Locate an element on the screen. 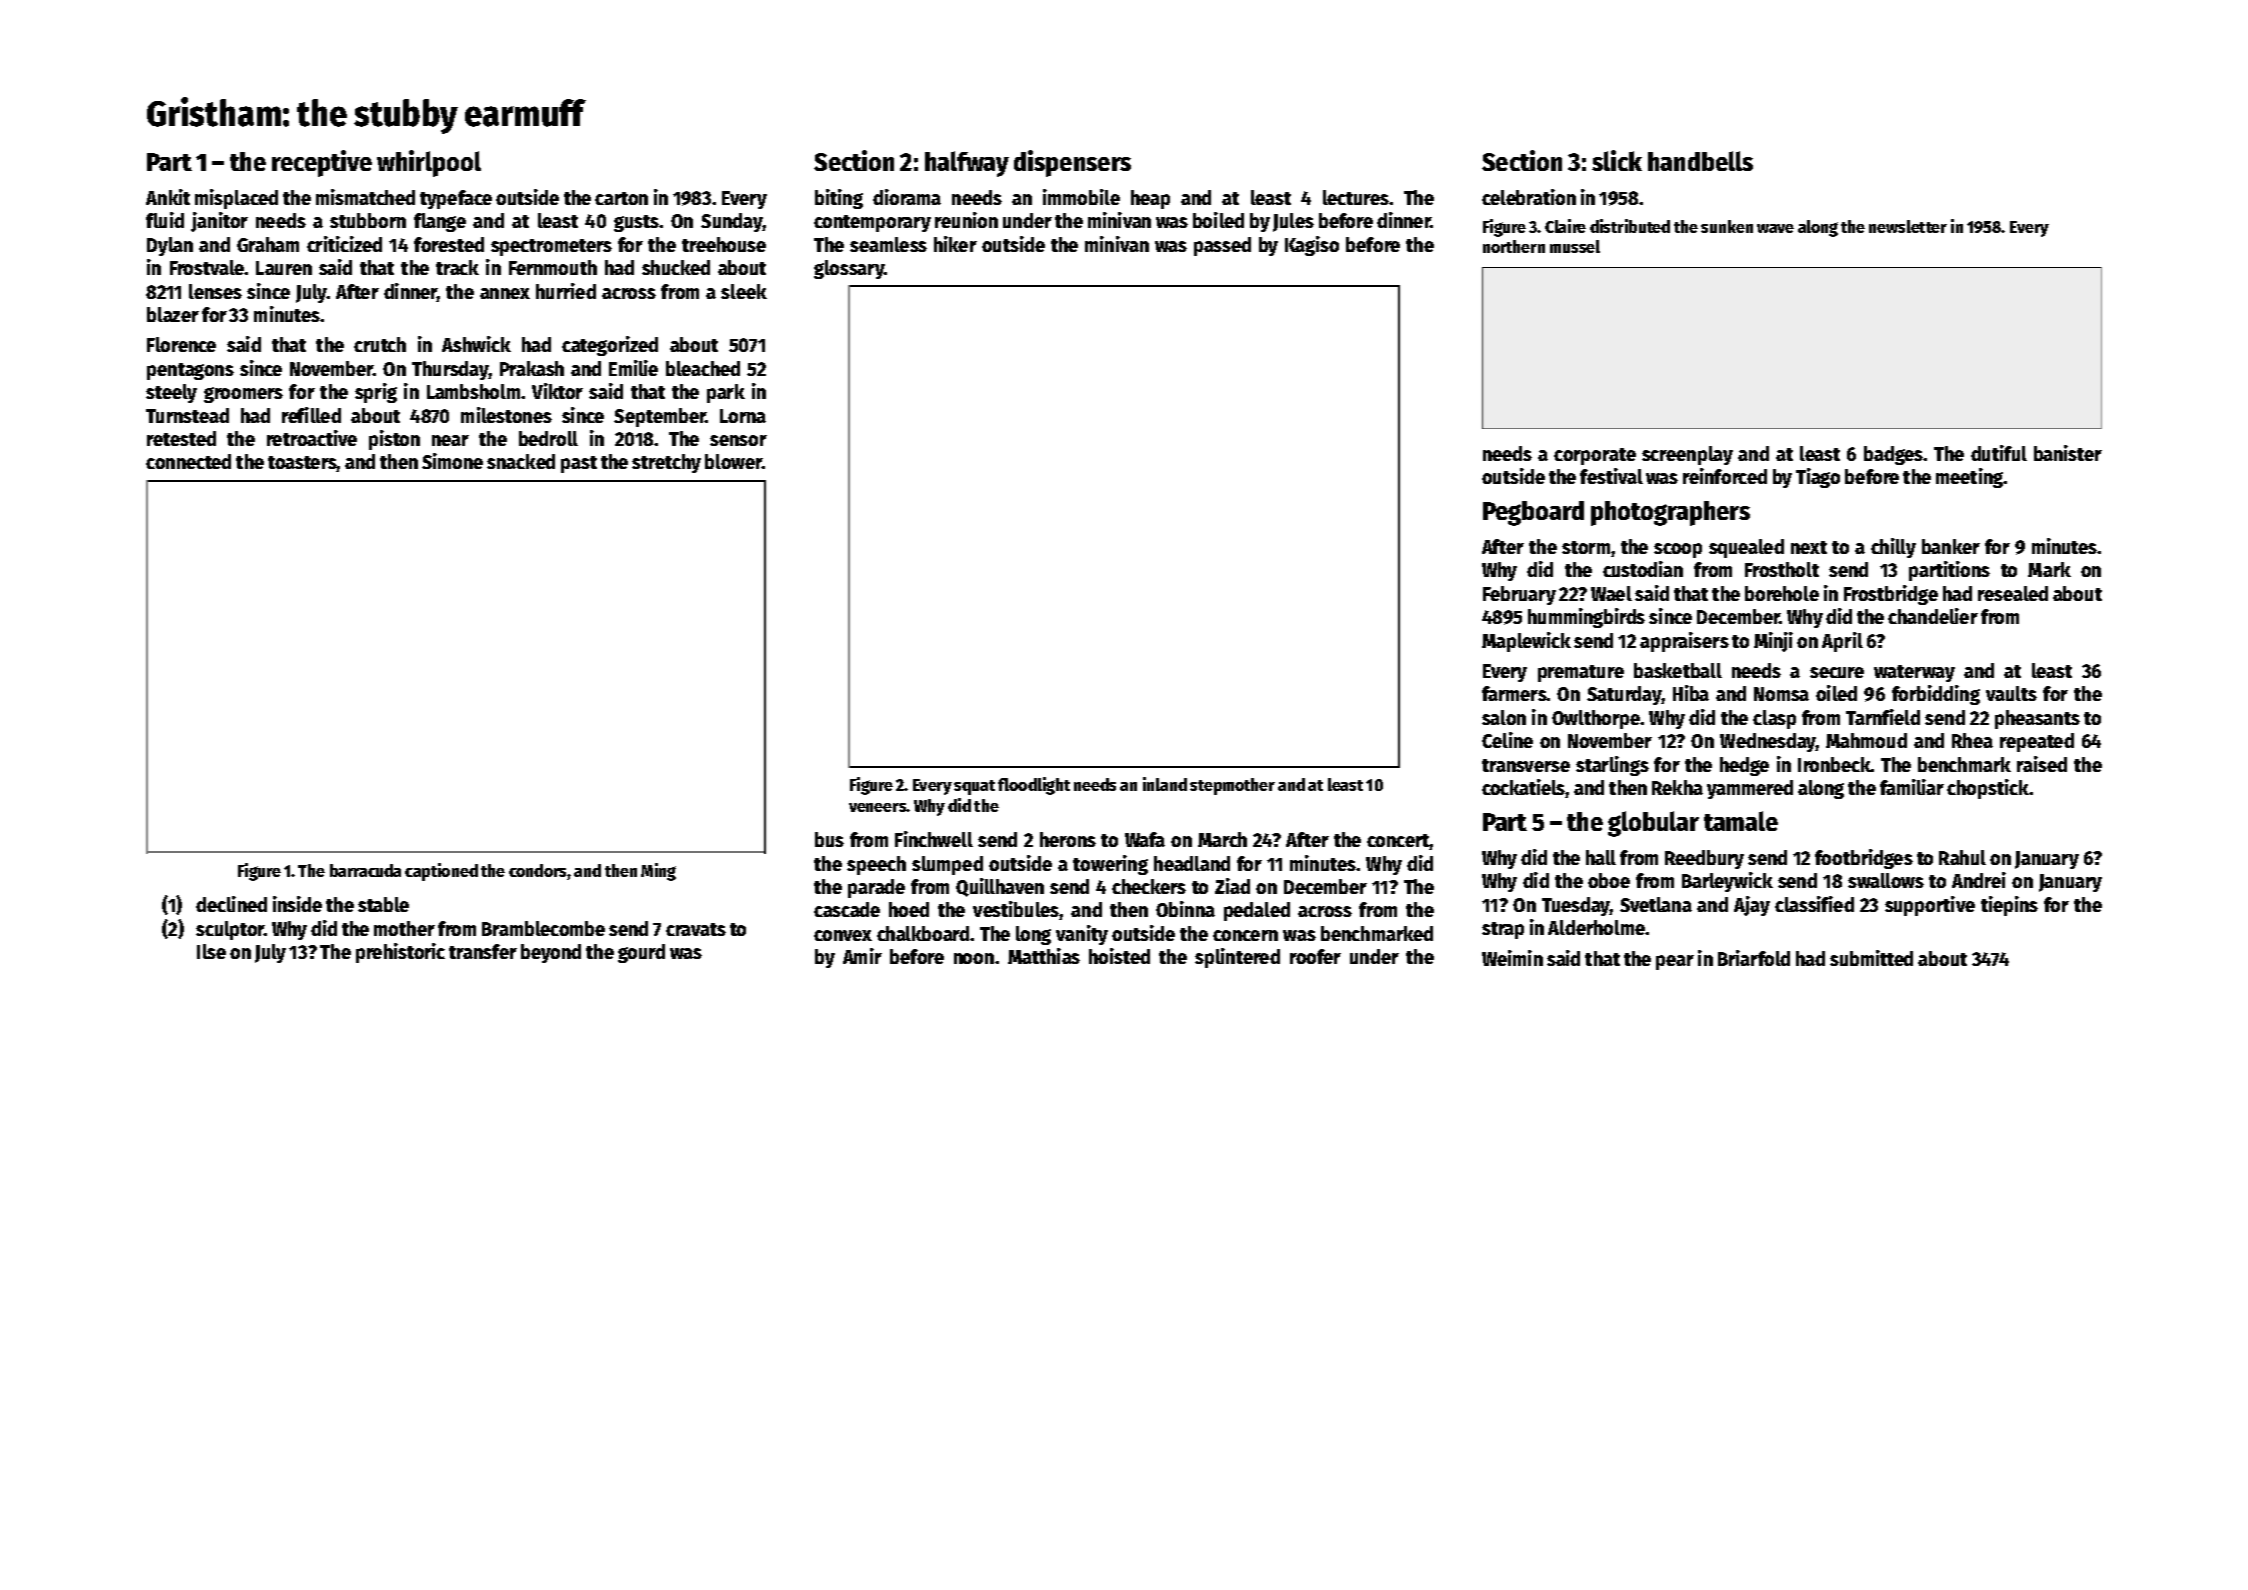  banister is located at coordinates (2068, 453).
